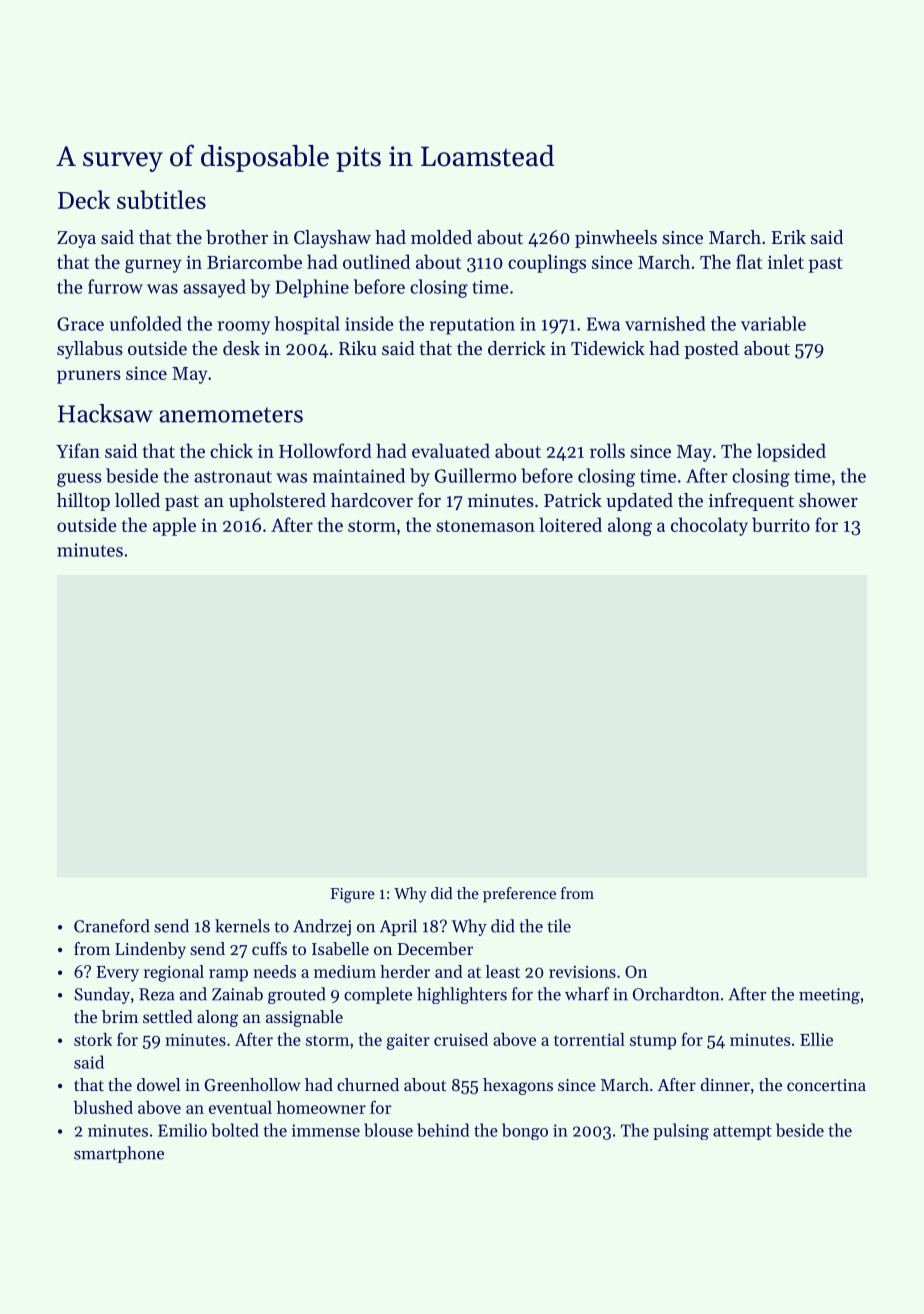 This page has height=1314, width=924. I want to click on burrito, so click(781, 524).
